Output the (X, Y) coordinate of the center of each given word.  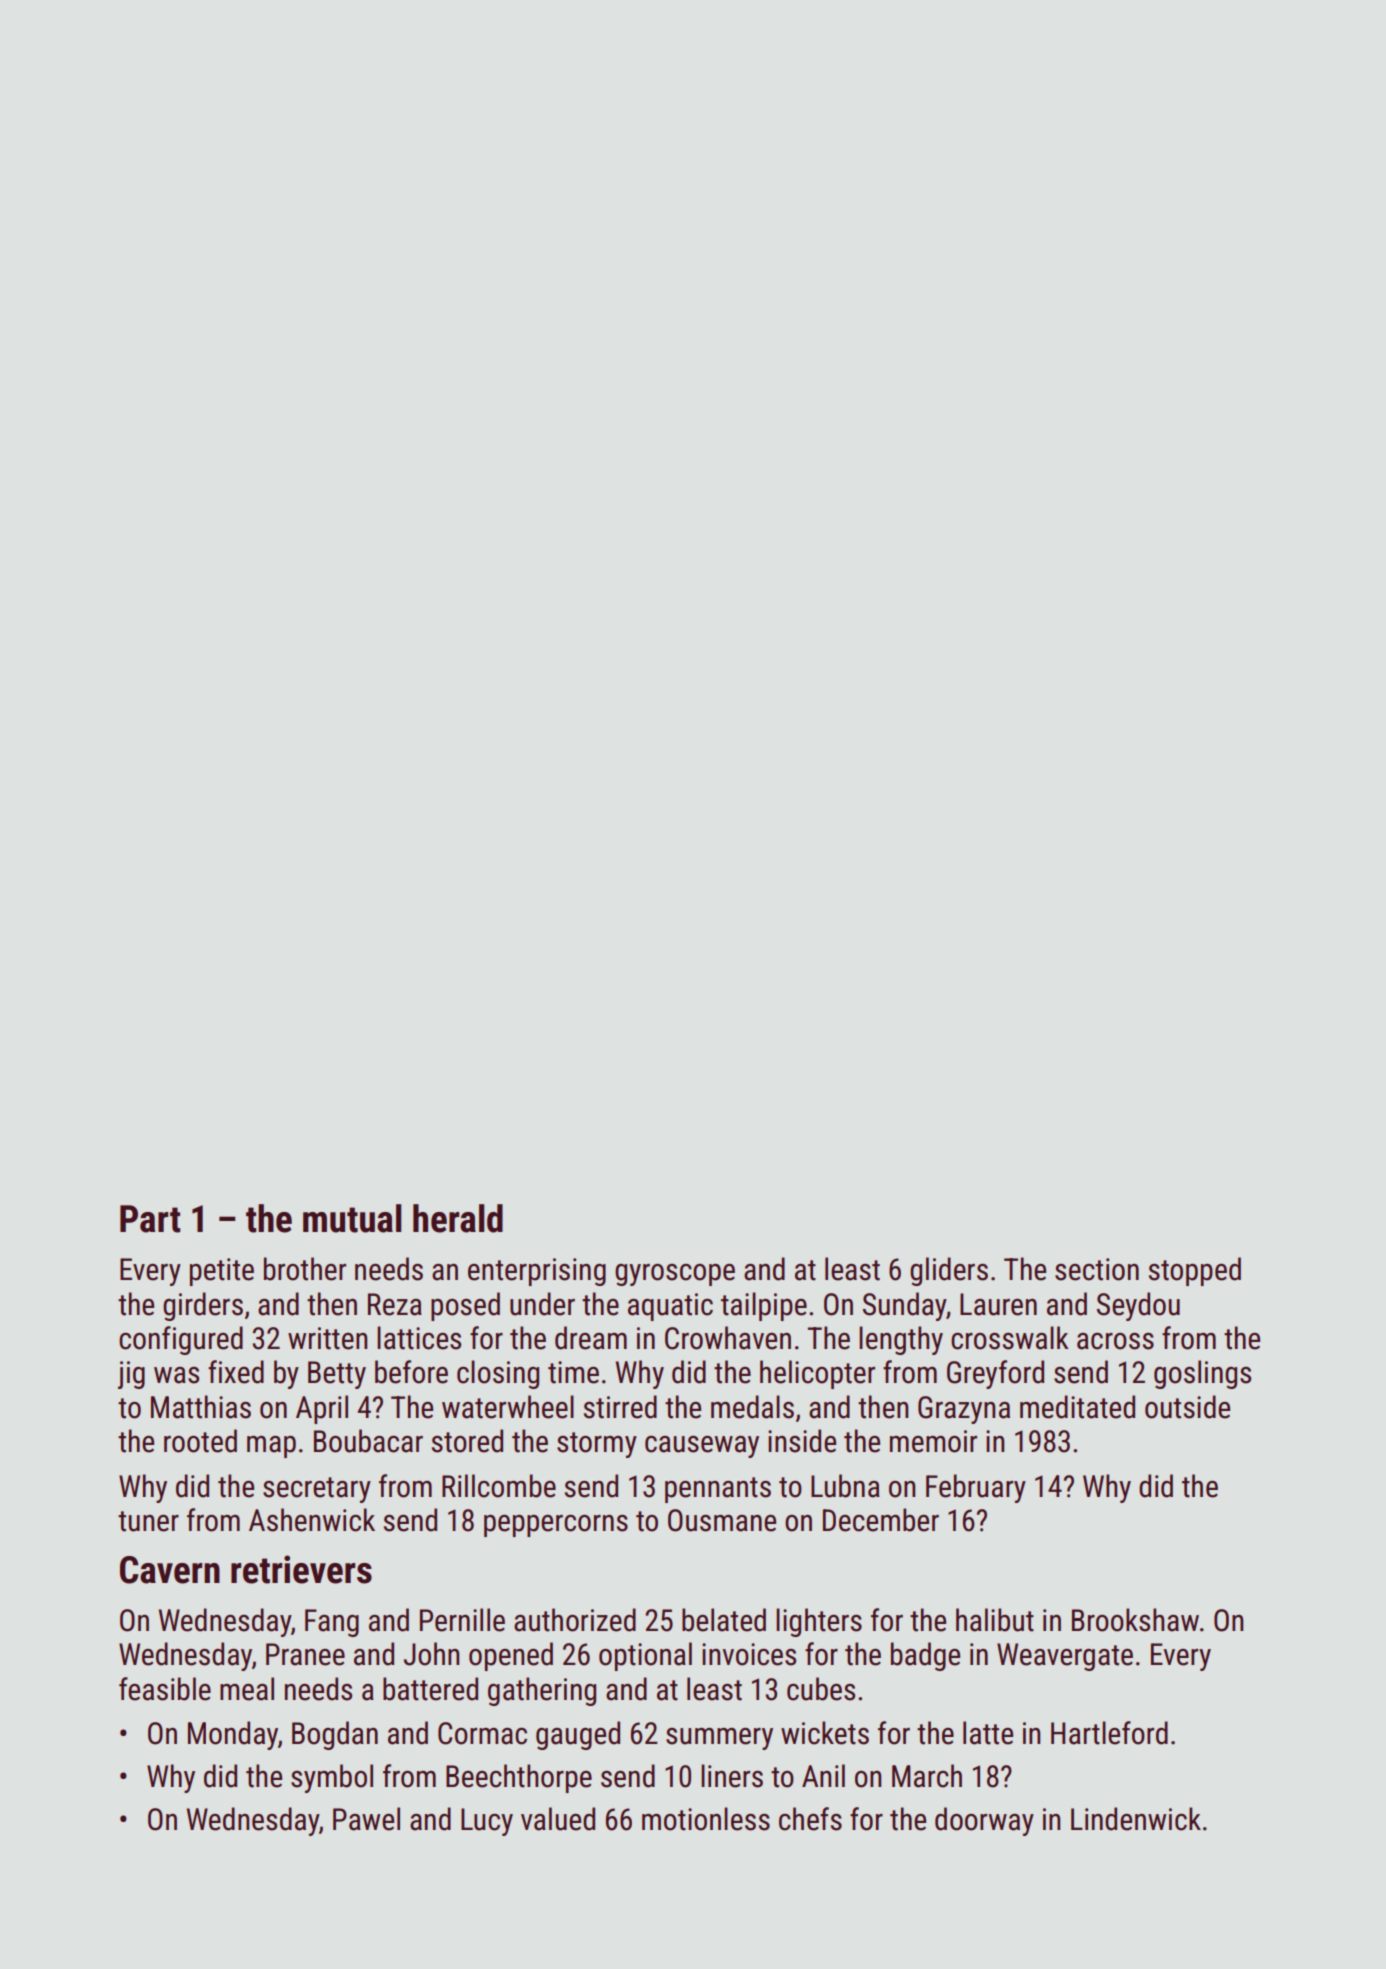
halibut (995, 1620)
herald (458, 1218)
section (1097, 1269)
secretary (317, 1490)
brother (305, 1269)
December (881, 1520)
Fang (332, 1623)
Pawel (366, 1819)
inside (802, 1441)
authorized (575, 1620)
